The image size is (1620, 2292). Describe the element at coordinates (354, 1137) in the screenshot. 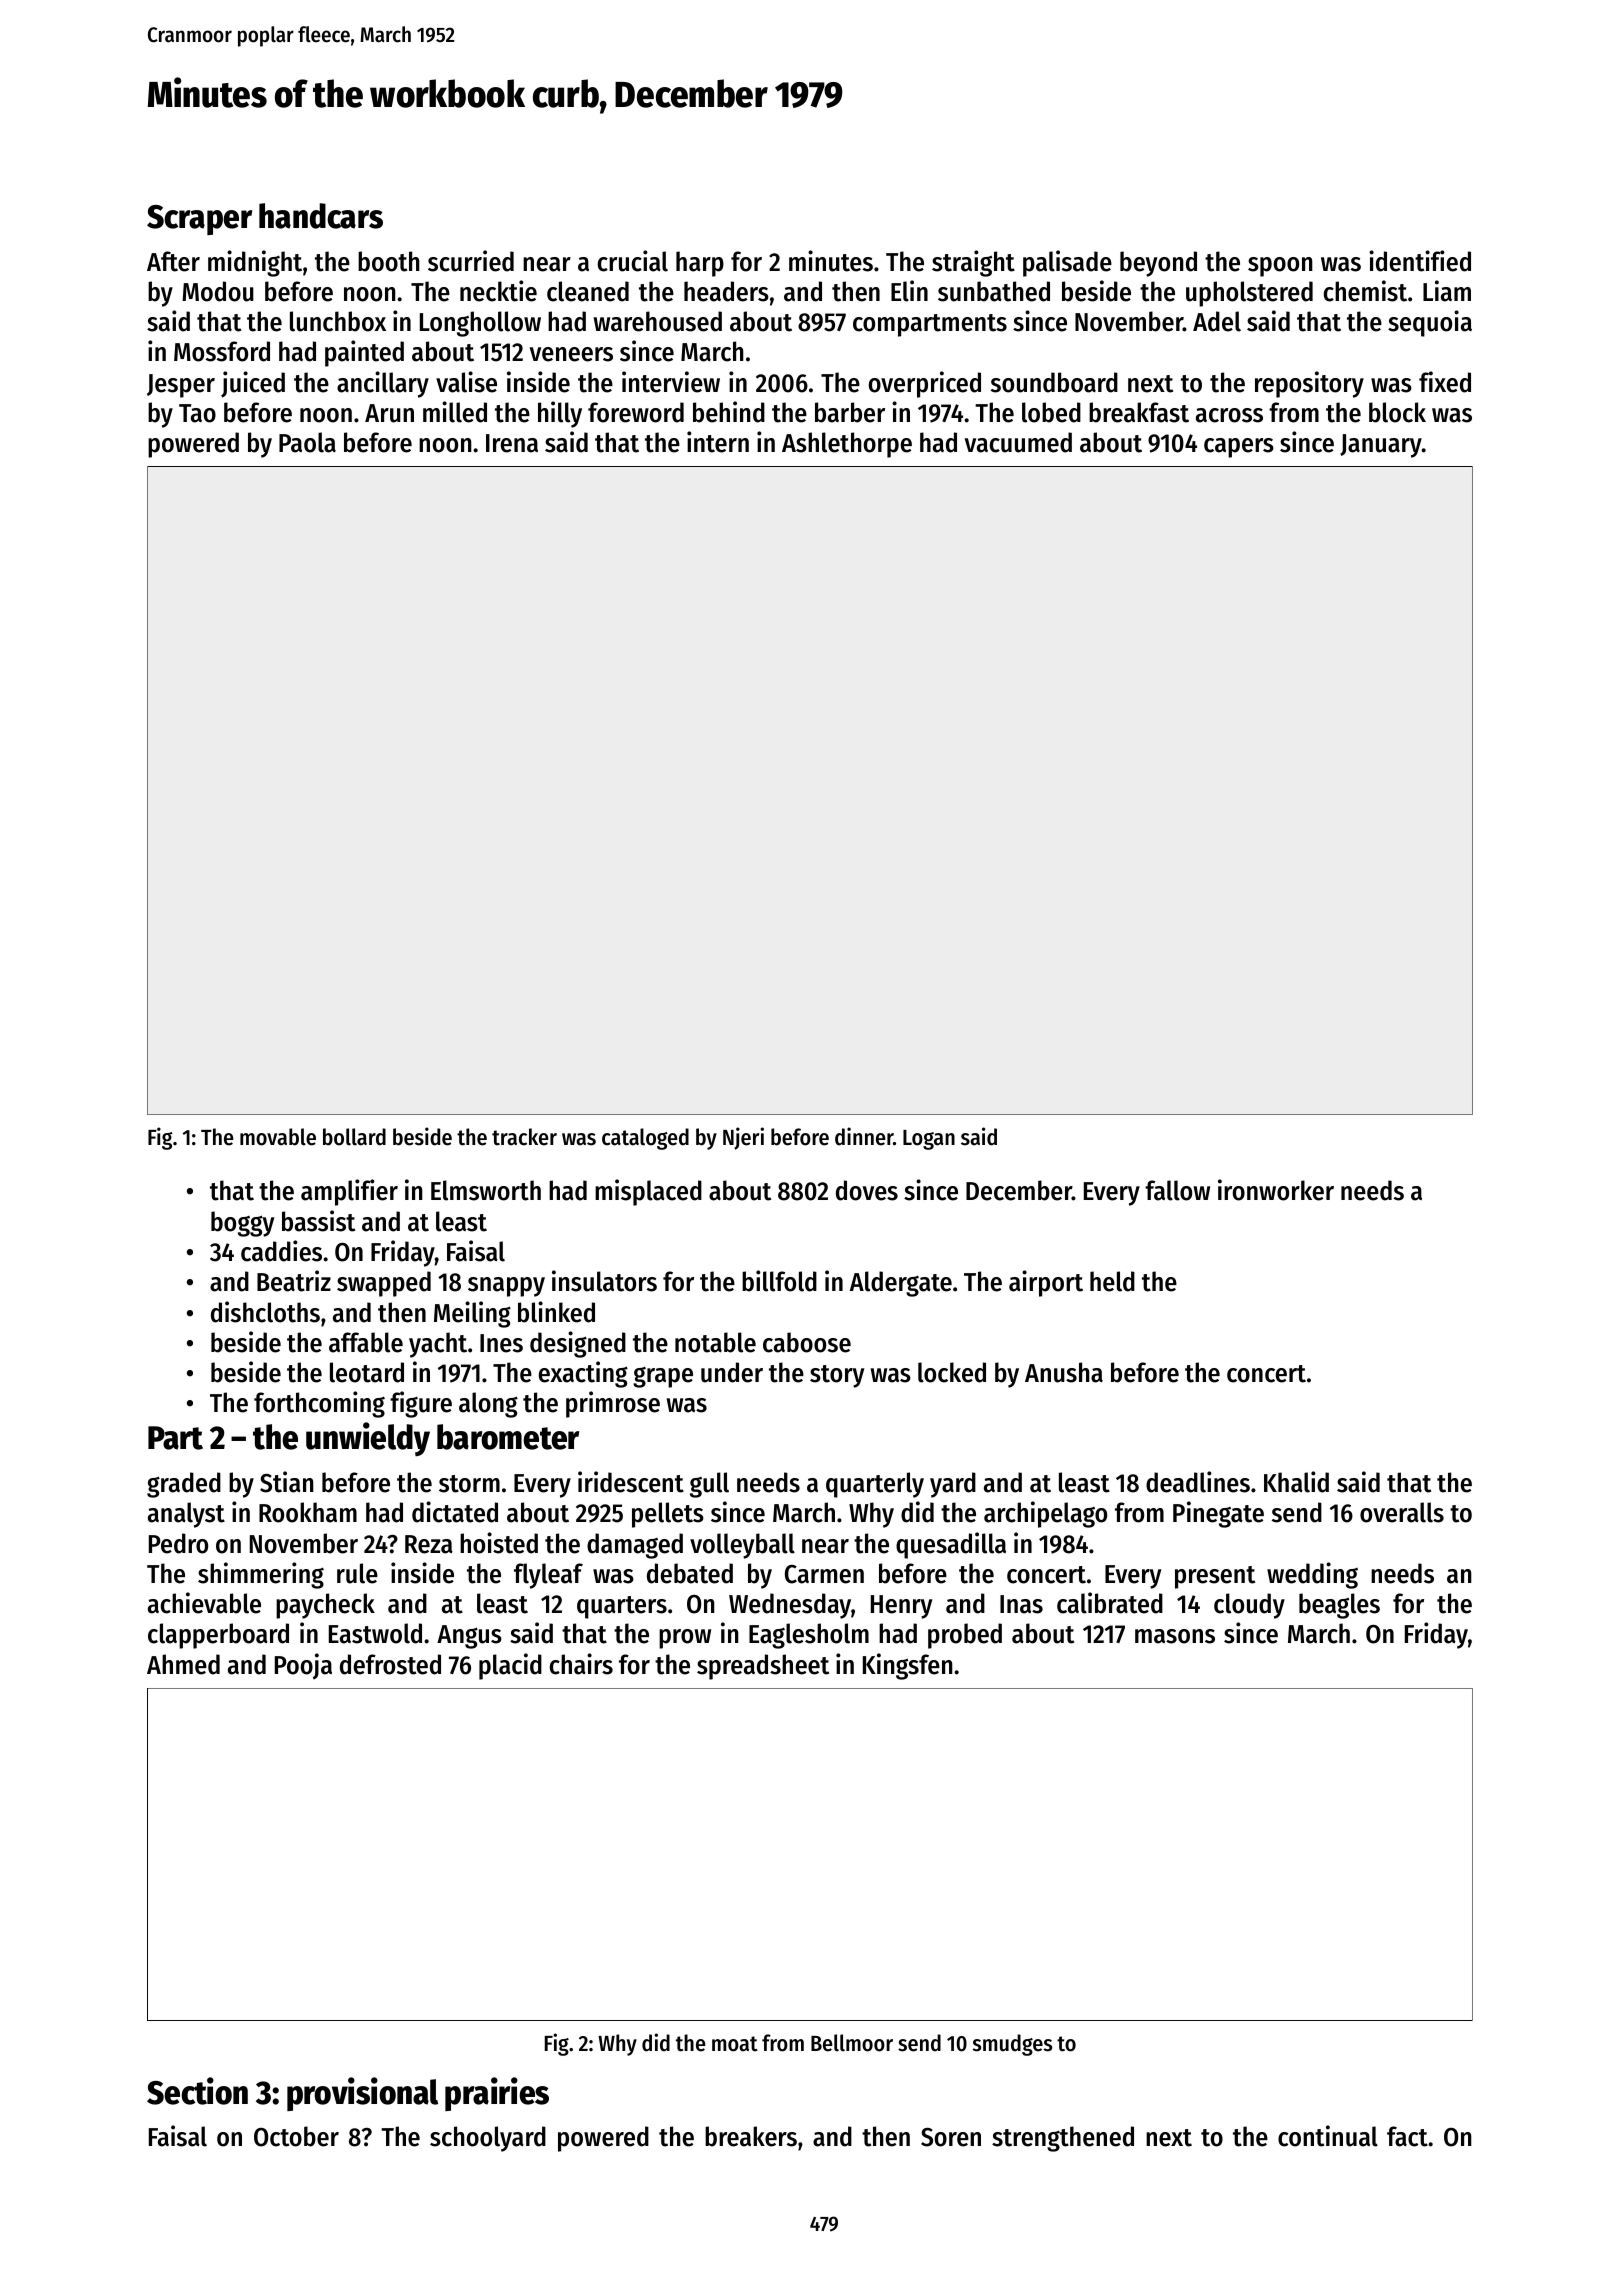

I see `bollard` at that location.
